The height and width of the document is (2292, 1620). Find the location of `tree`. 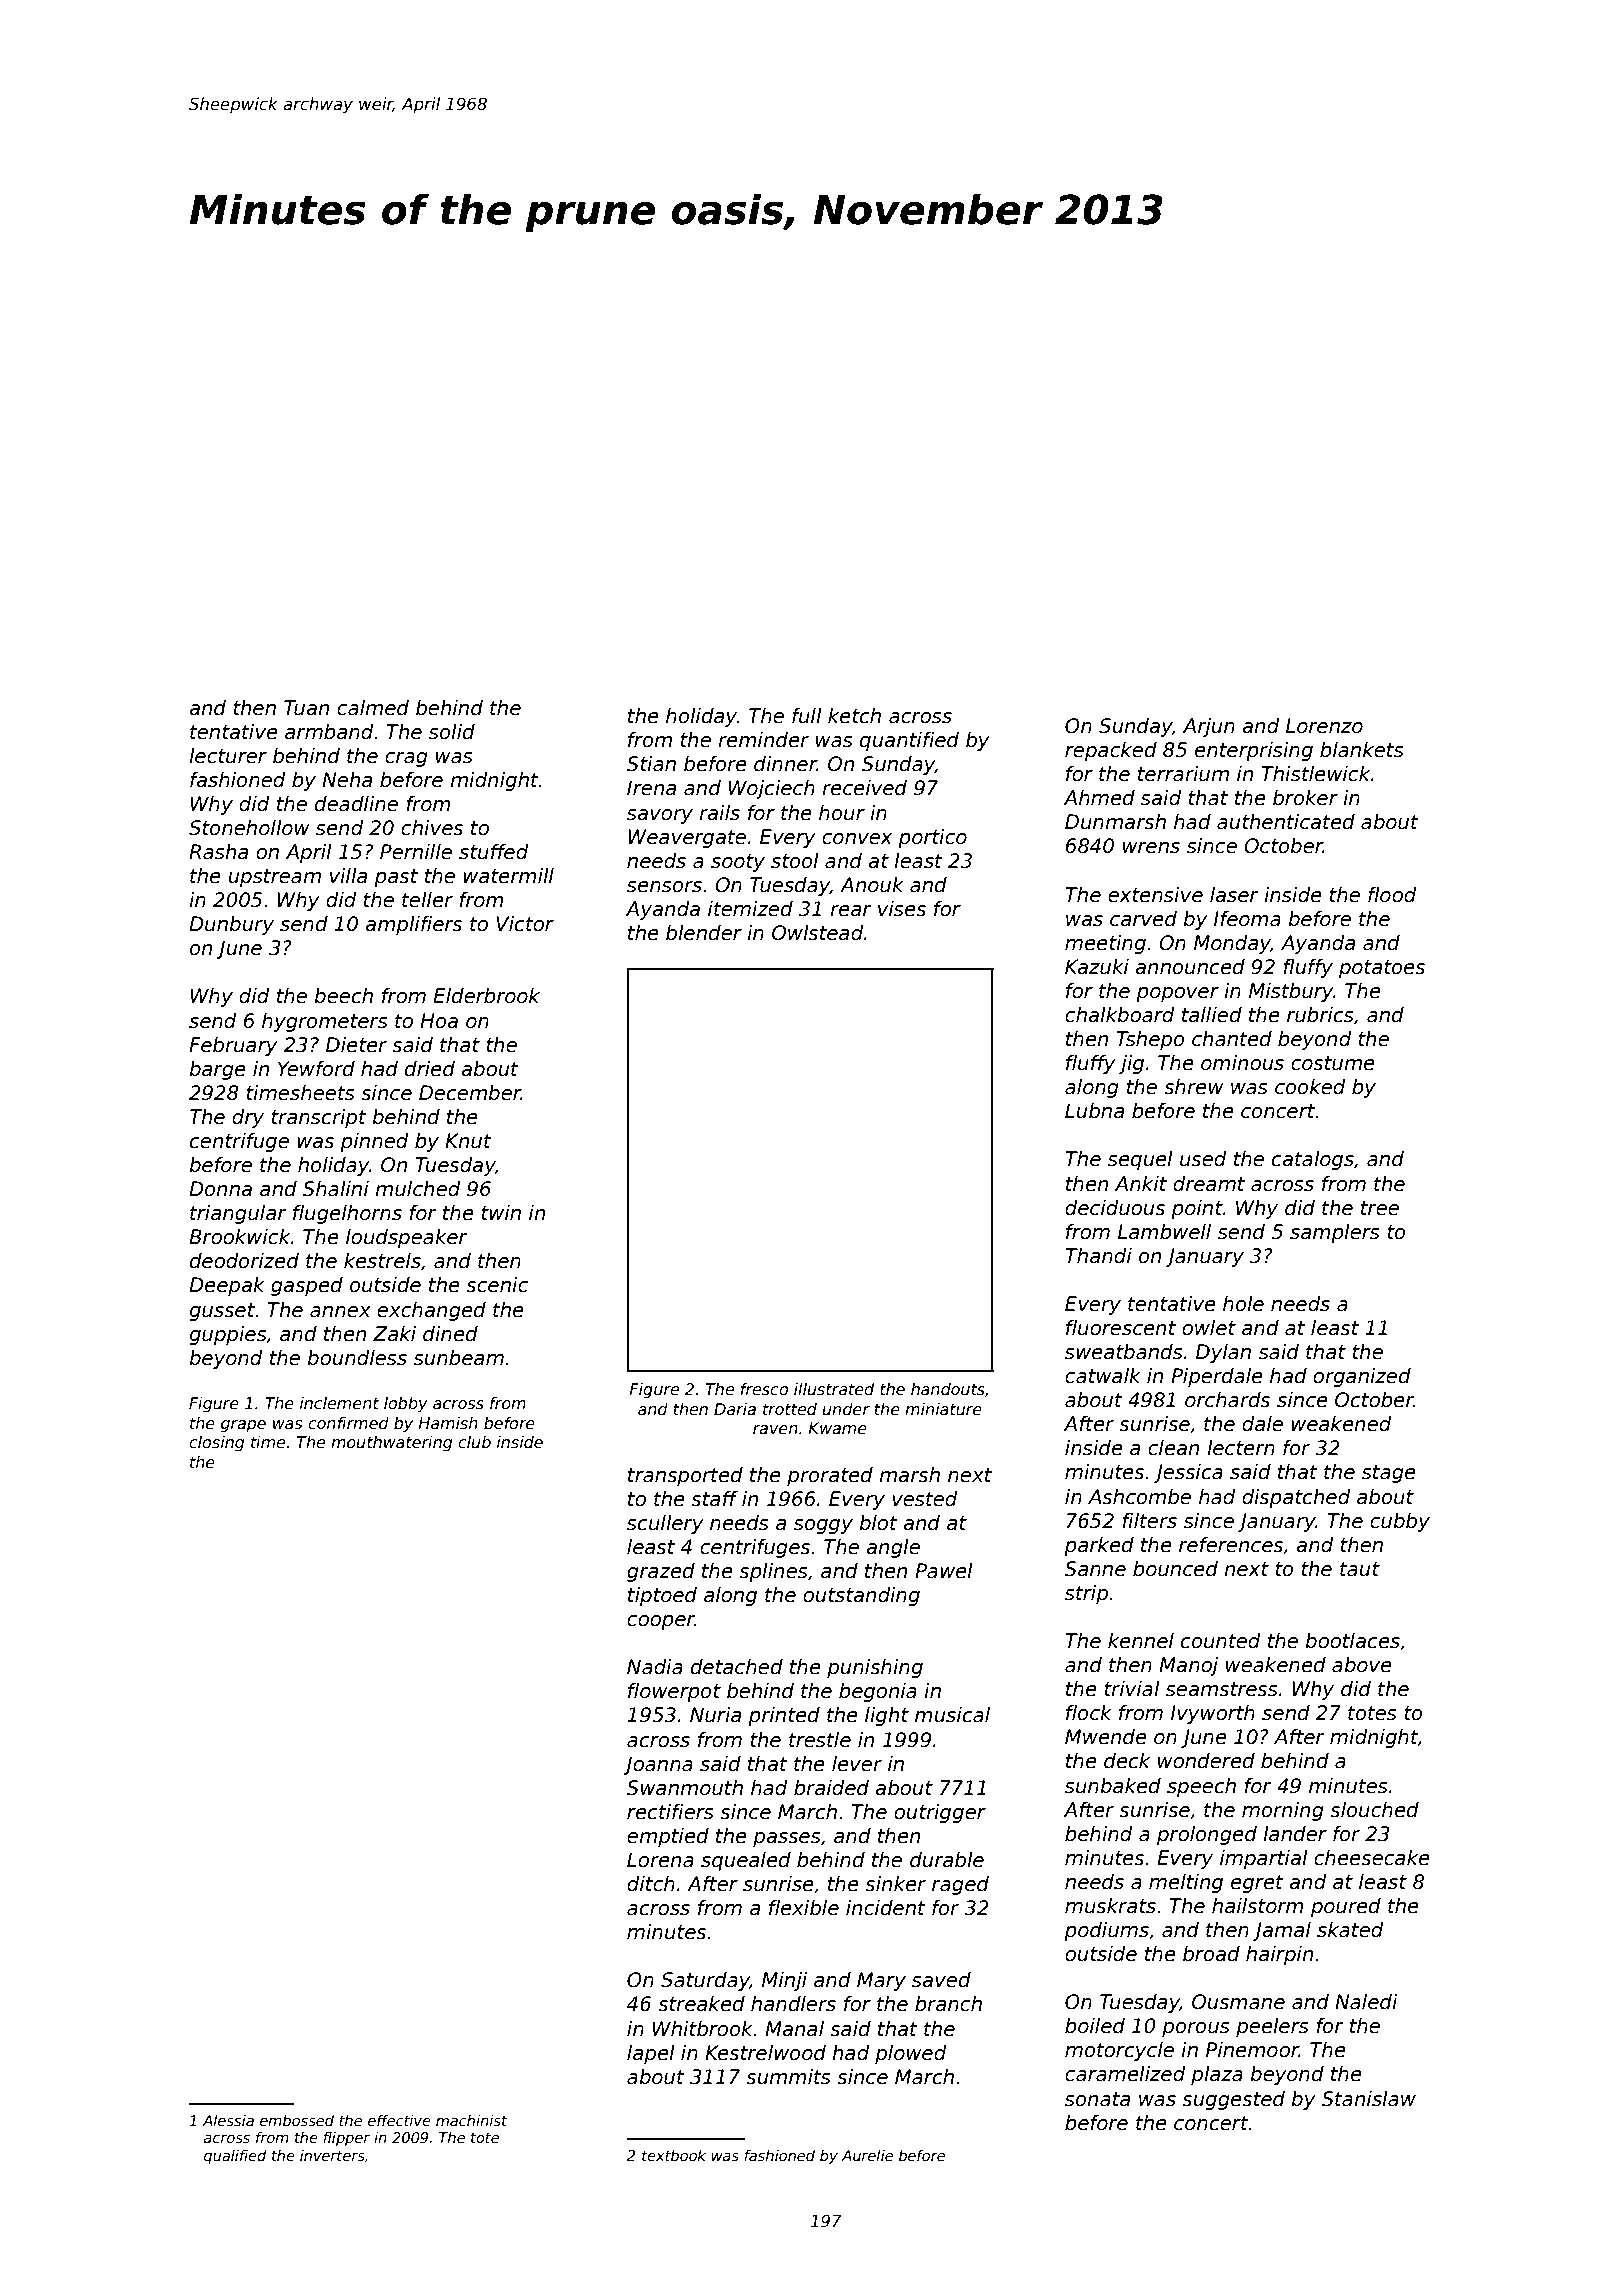

tree is located at coordinates (1380, 1208).
